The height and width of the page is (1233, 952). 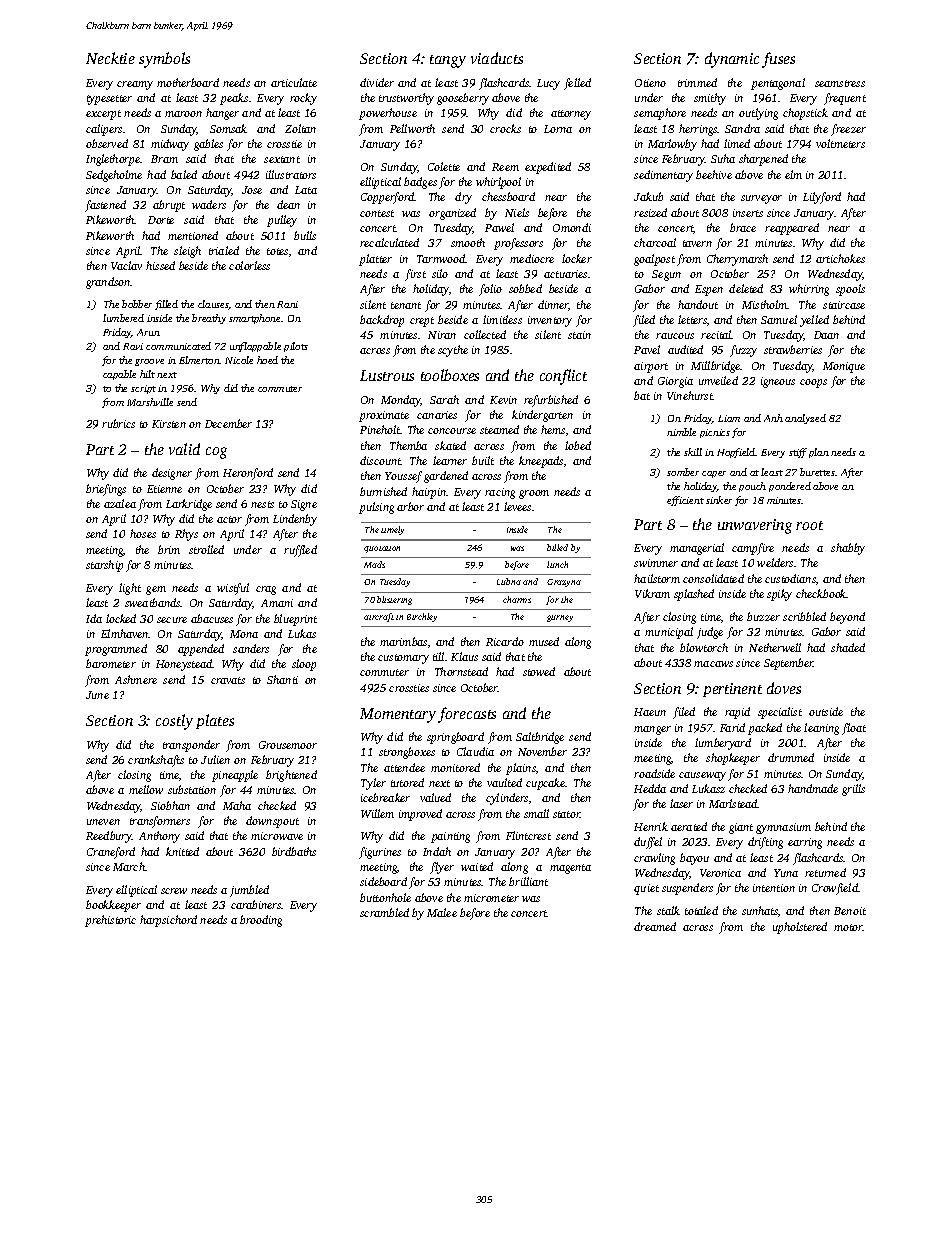 What do you see at coordinates (848, 927) in the page?
I see `motor` at bounding box center [848, 927].
